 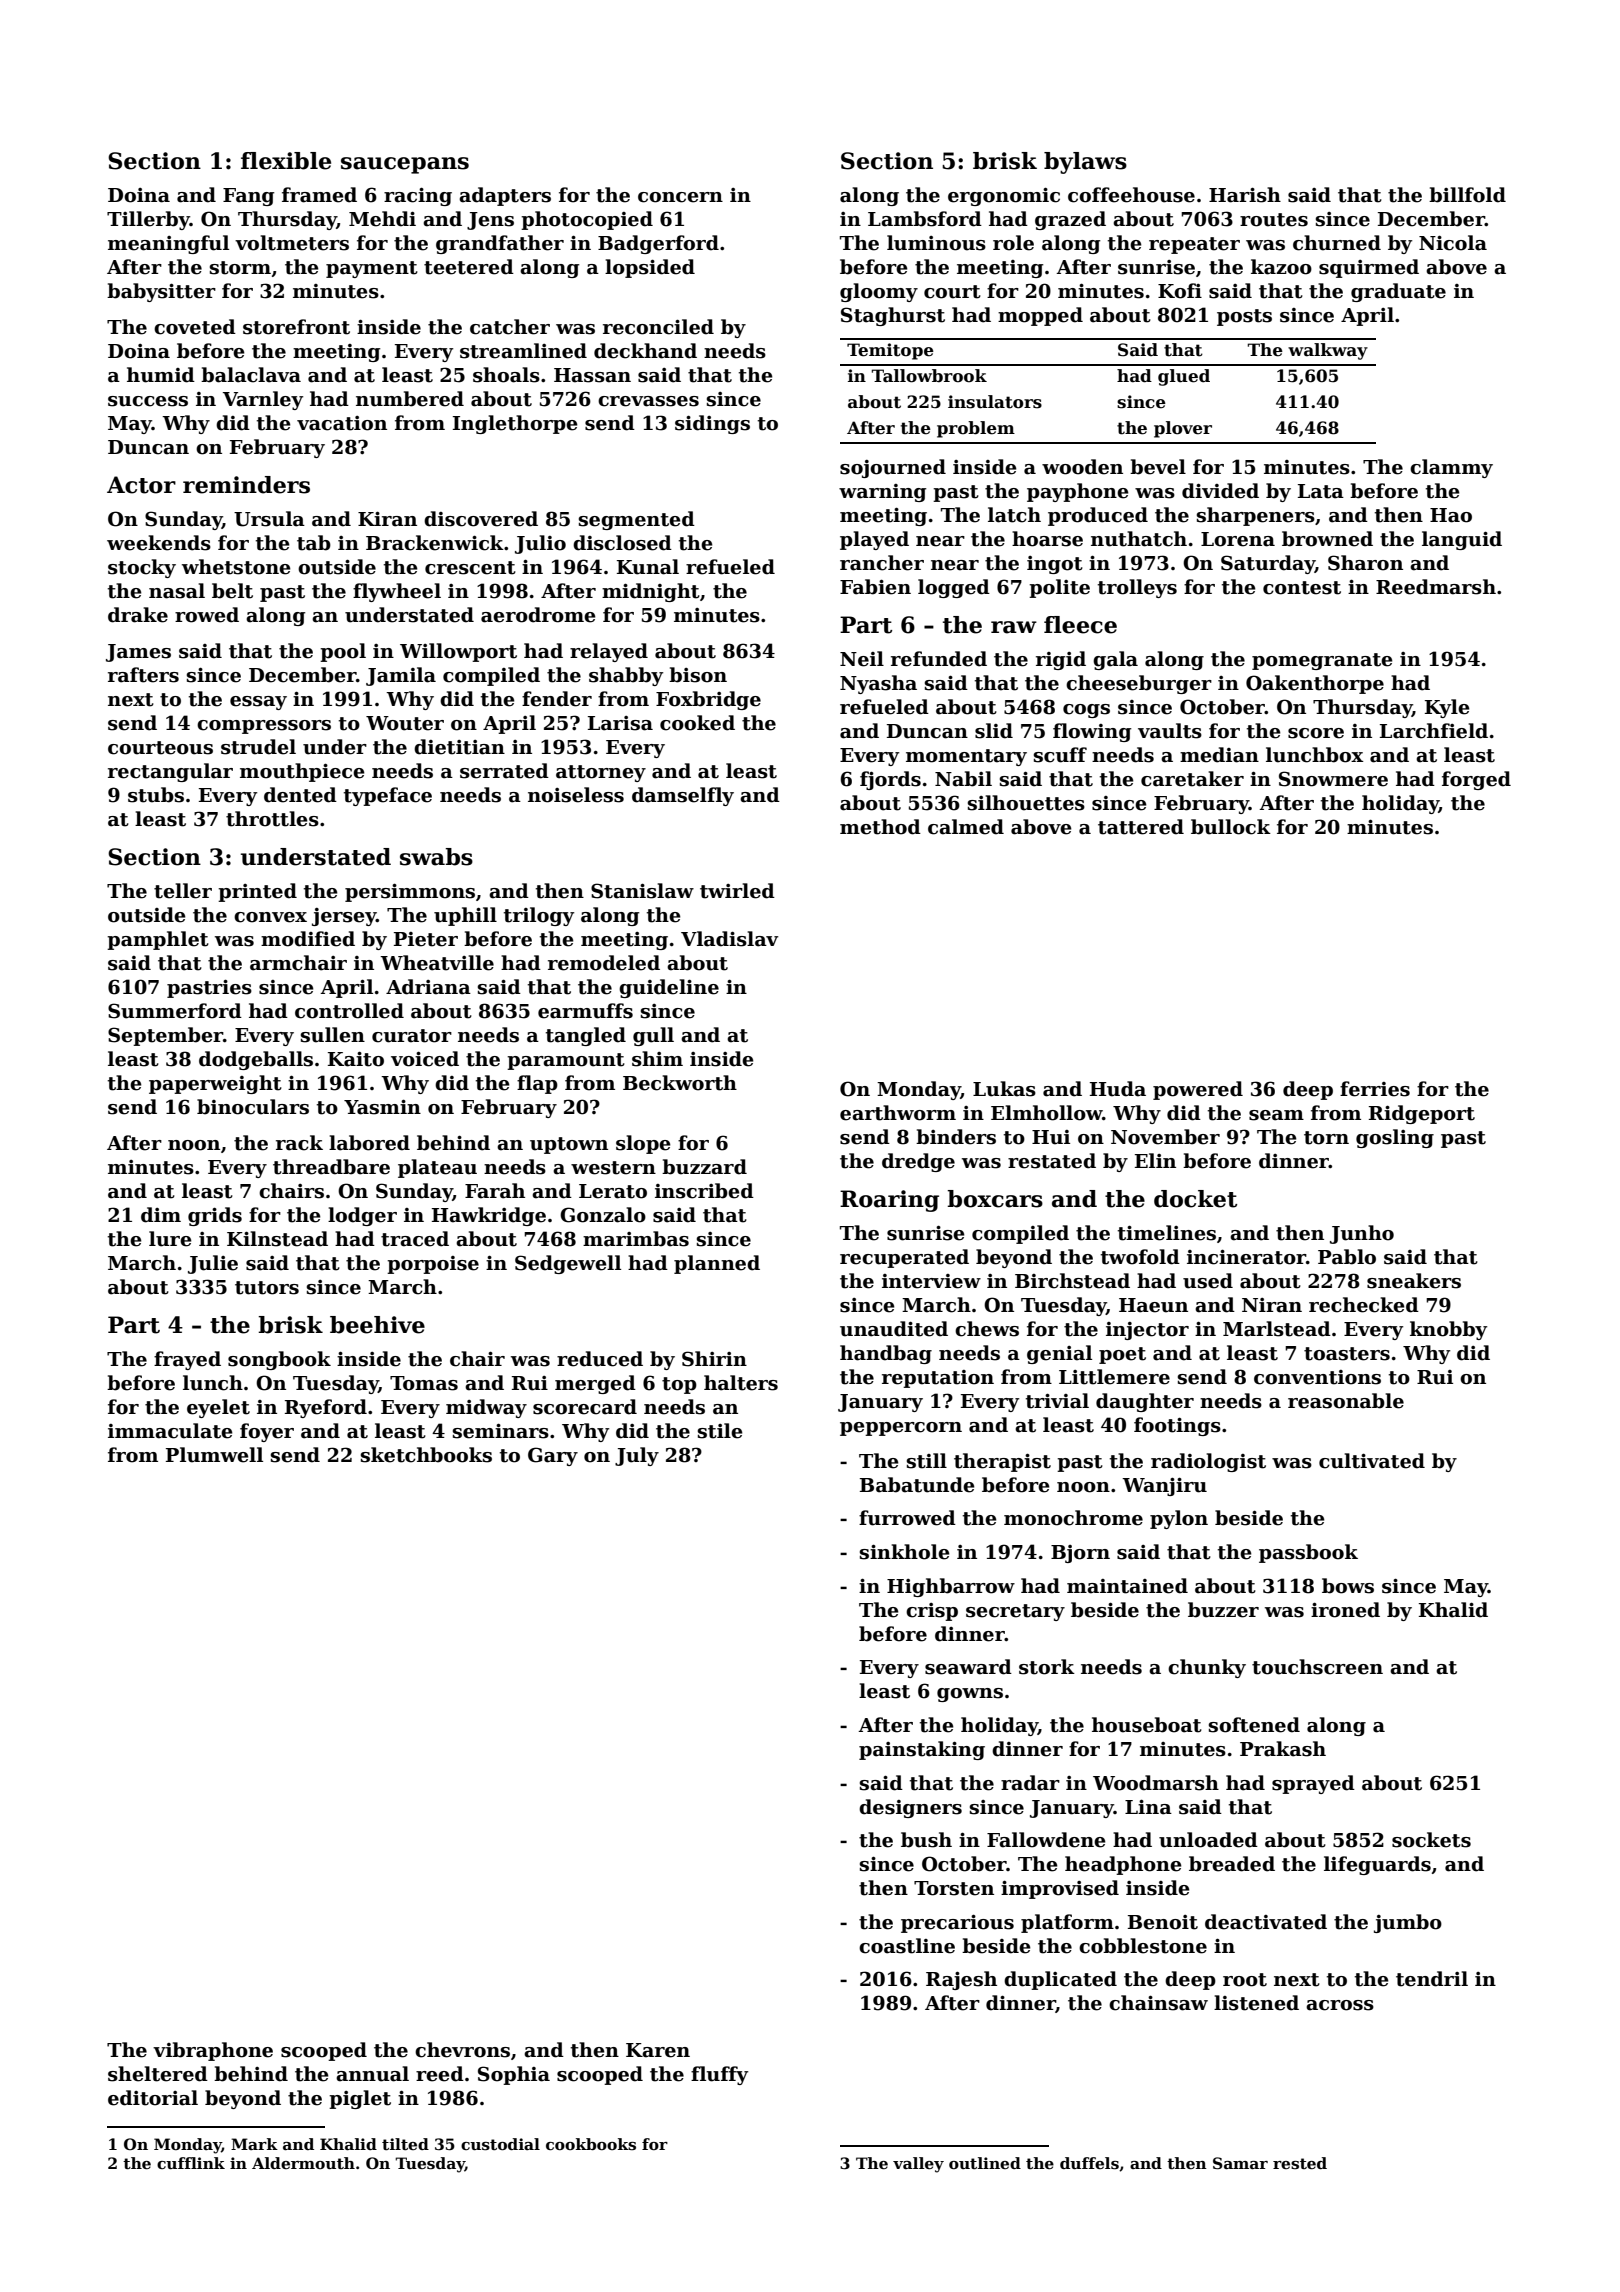 What do you see at coordinates (658, 327) in the image?
I see `reconciled` at bounding box center [658, 327].
